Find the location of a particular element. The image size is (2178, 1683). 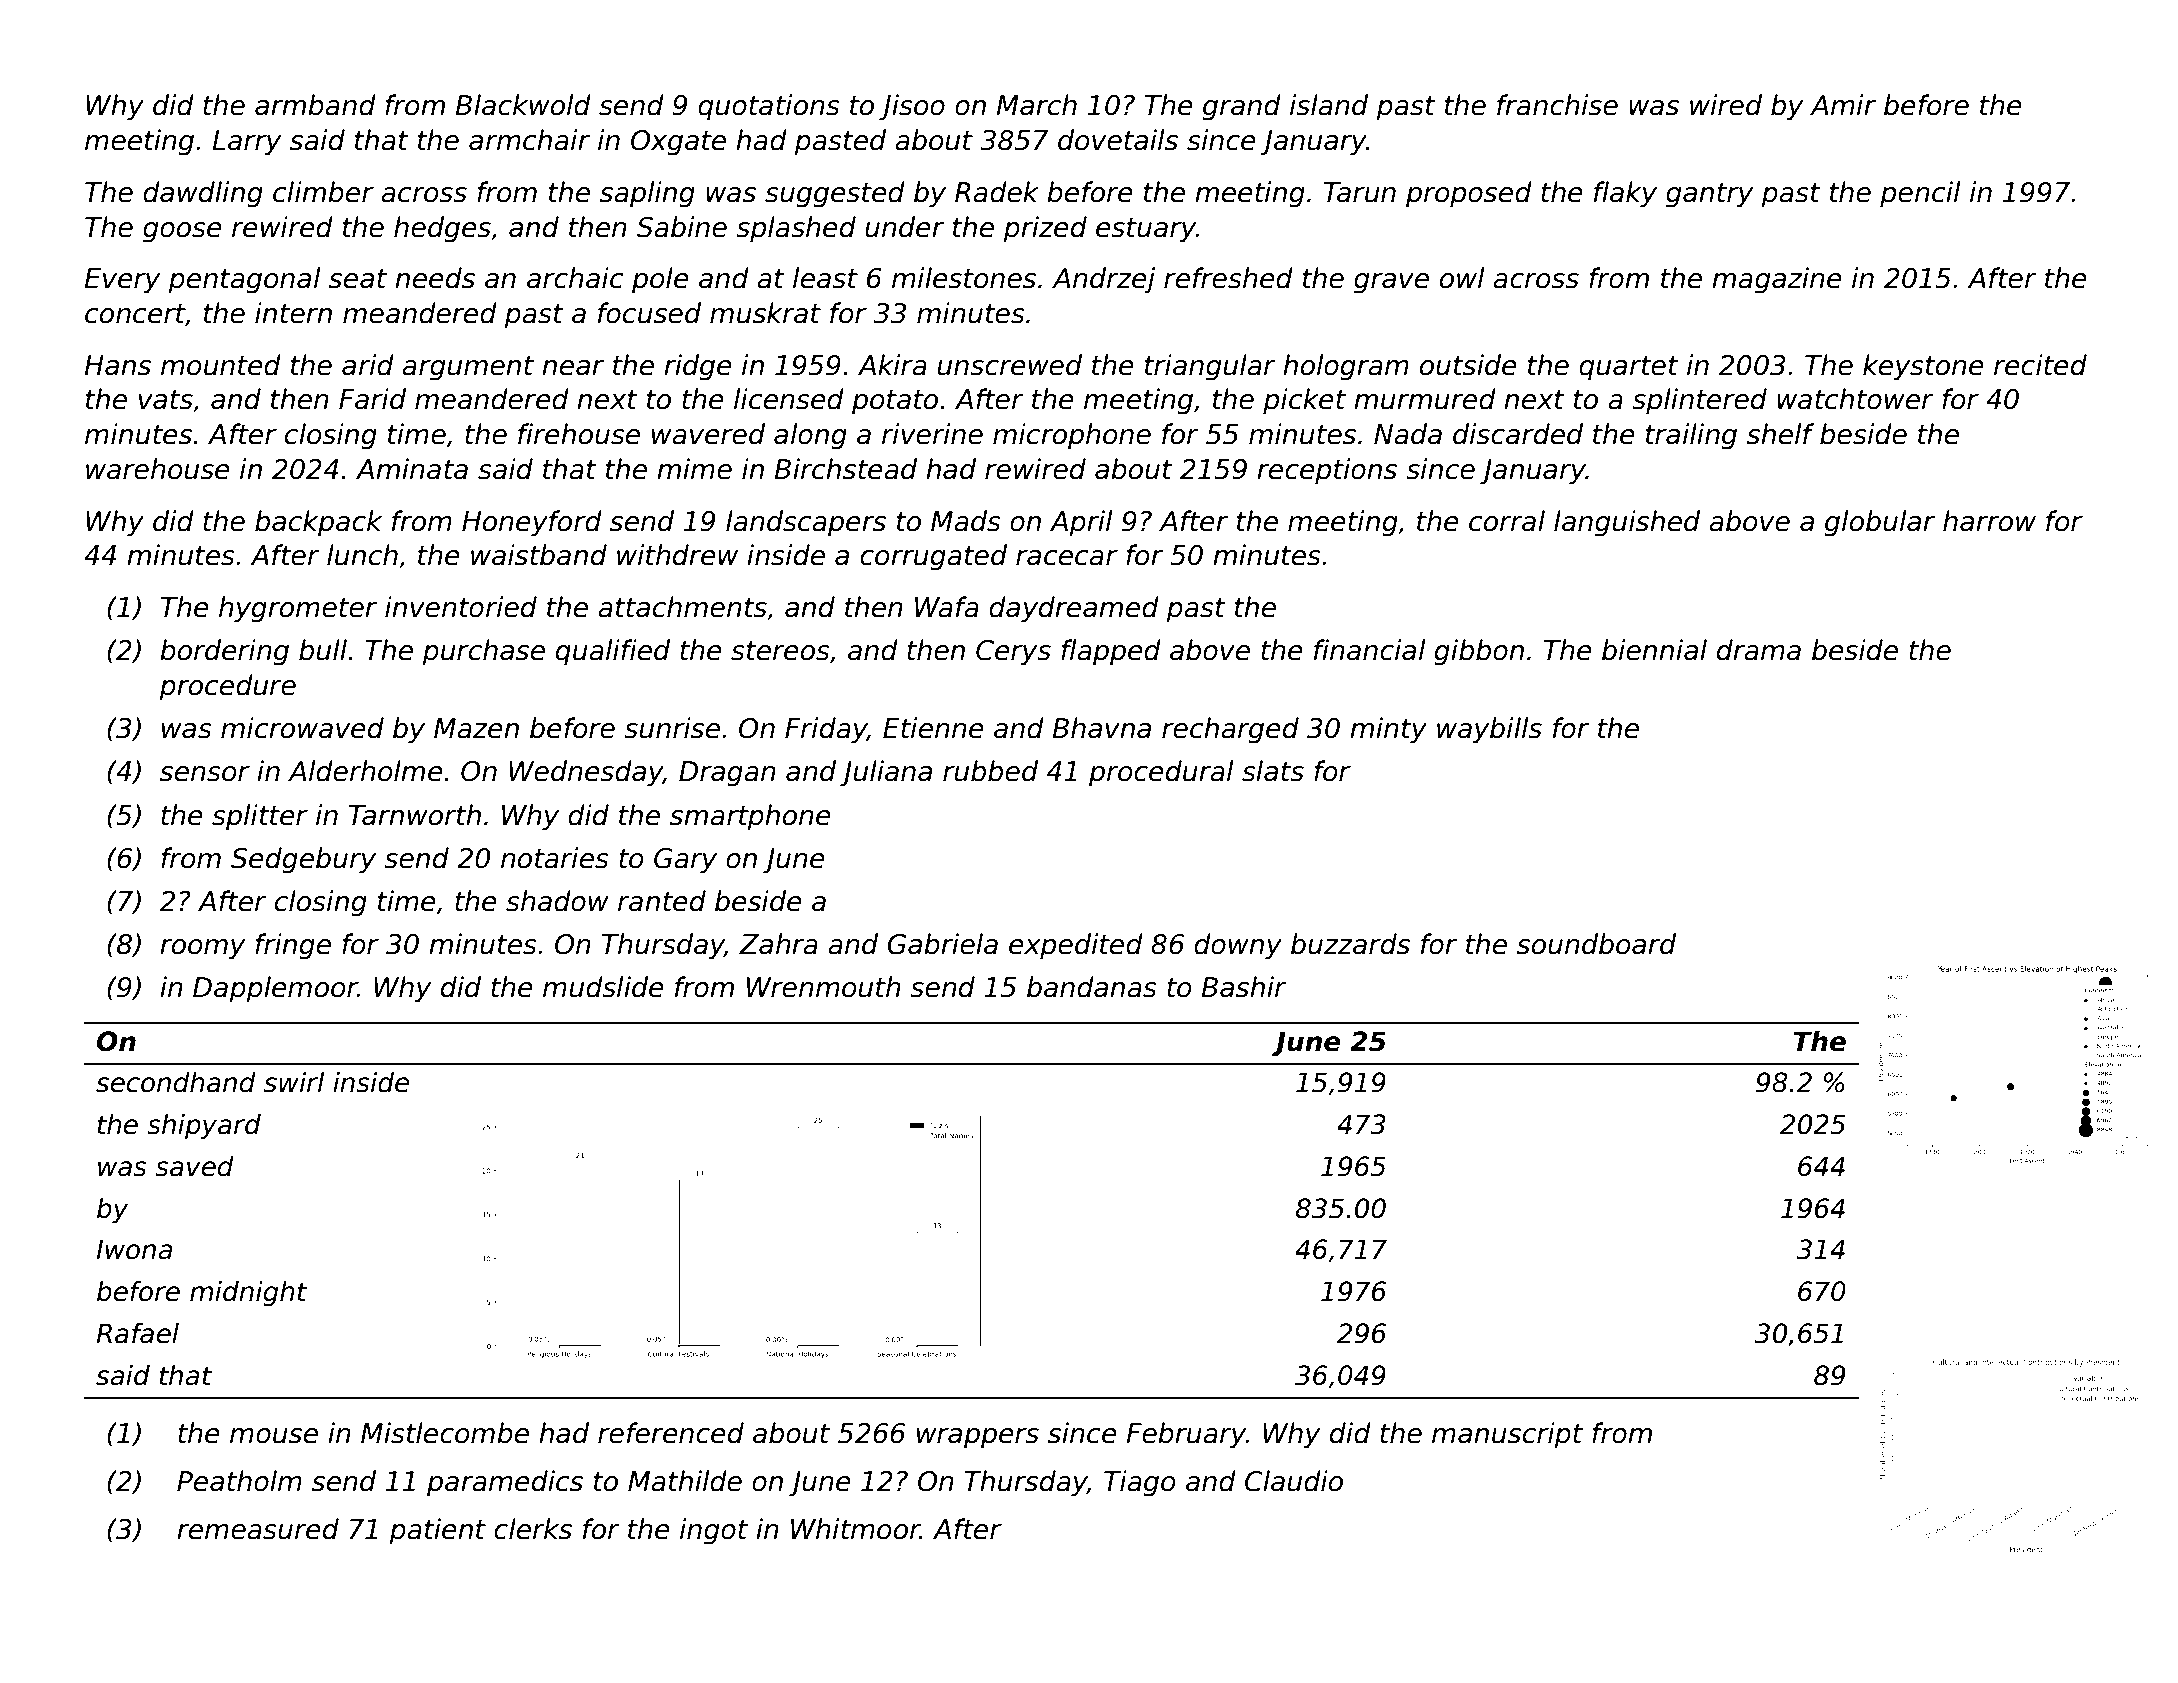

pencil is located at coordinates (1920, 194).
